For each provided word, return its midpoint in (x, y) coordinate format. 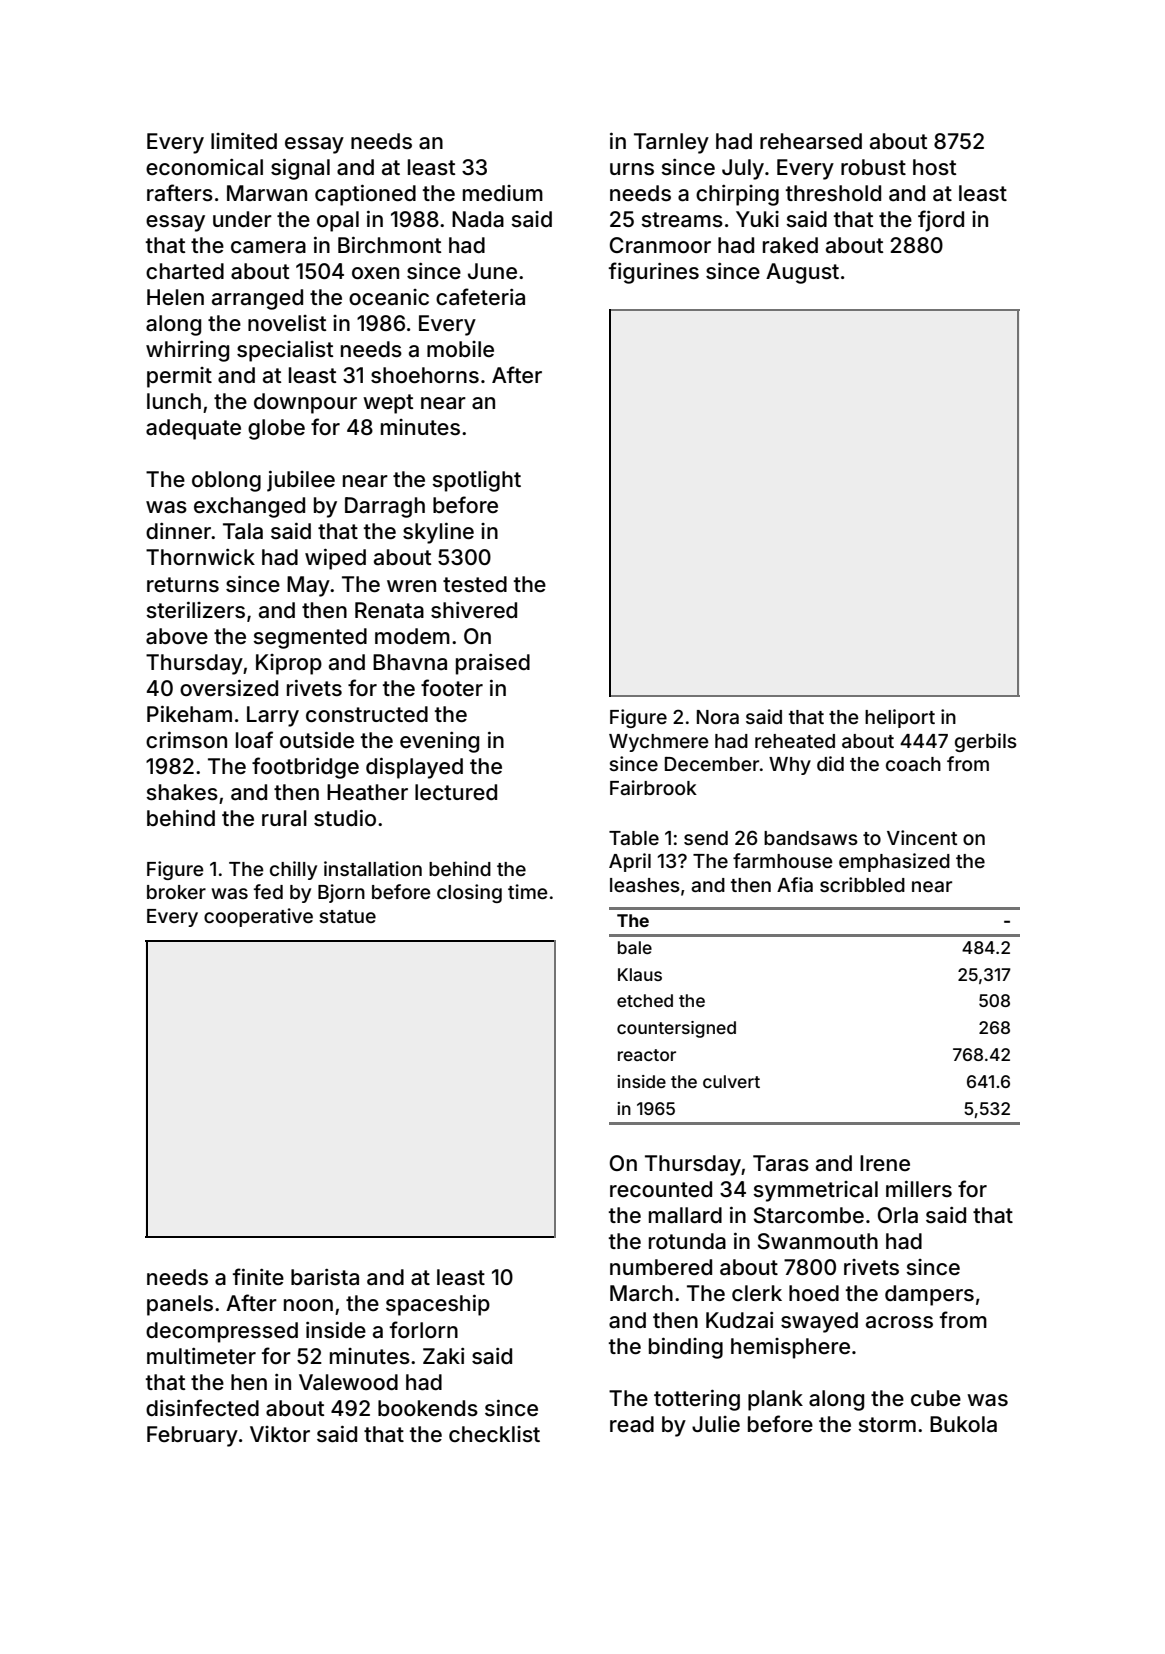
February (192, 1436)
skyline (438, 533)
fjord (941, 221)
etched (645, 1000)
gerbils (986, 742)
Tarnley (671, 143)
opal (338, 221)
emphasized (894, 862)
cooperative (258, 917)
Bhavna (410, 662)
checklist (494, 1434)
